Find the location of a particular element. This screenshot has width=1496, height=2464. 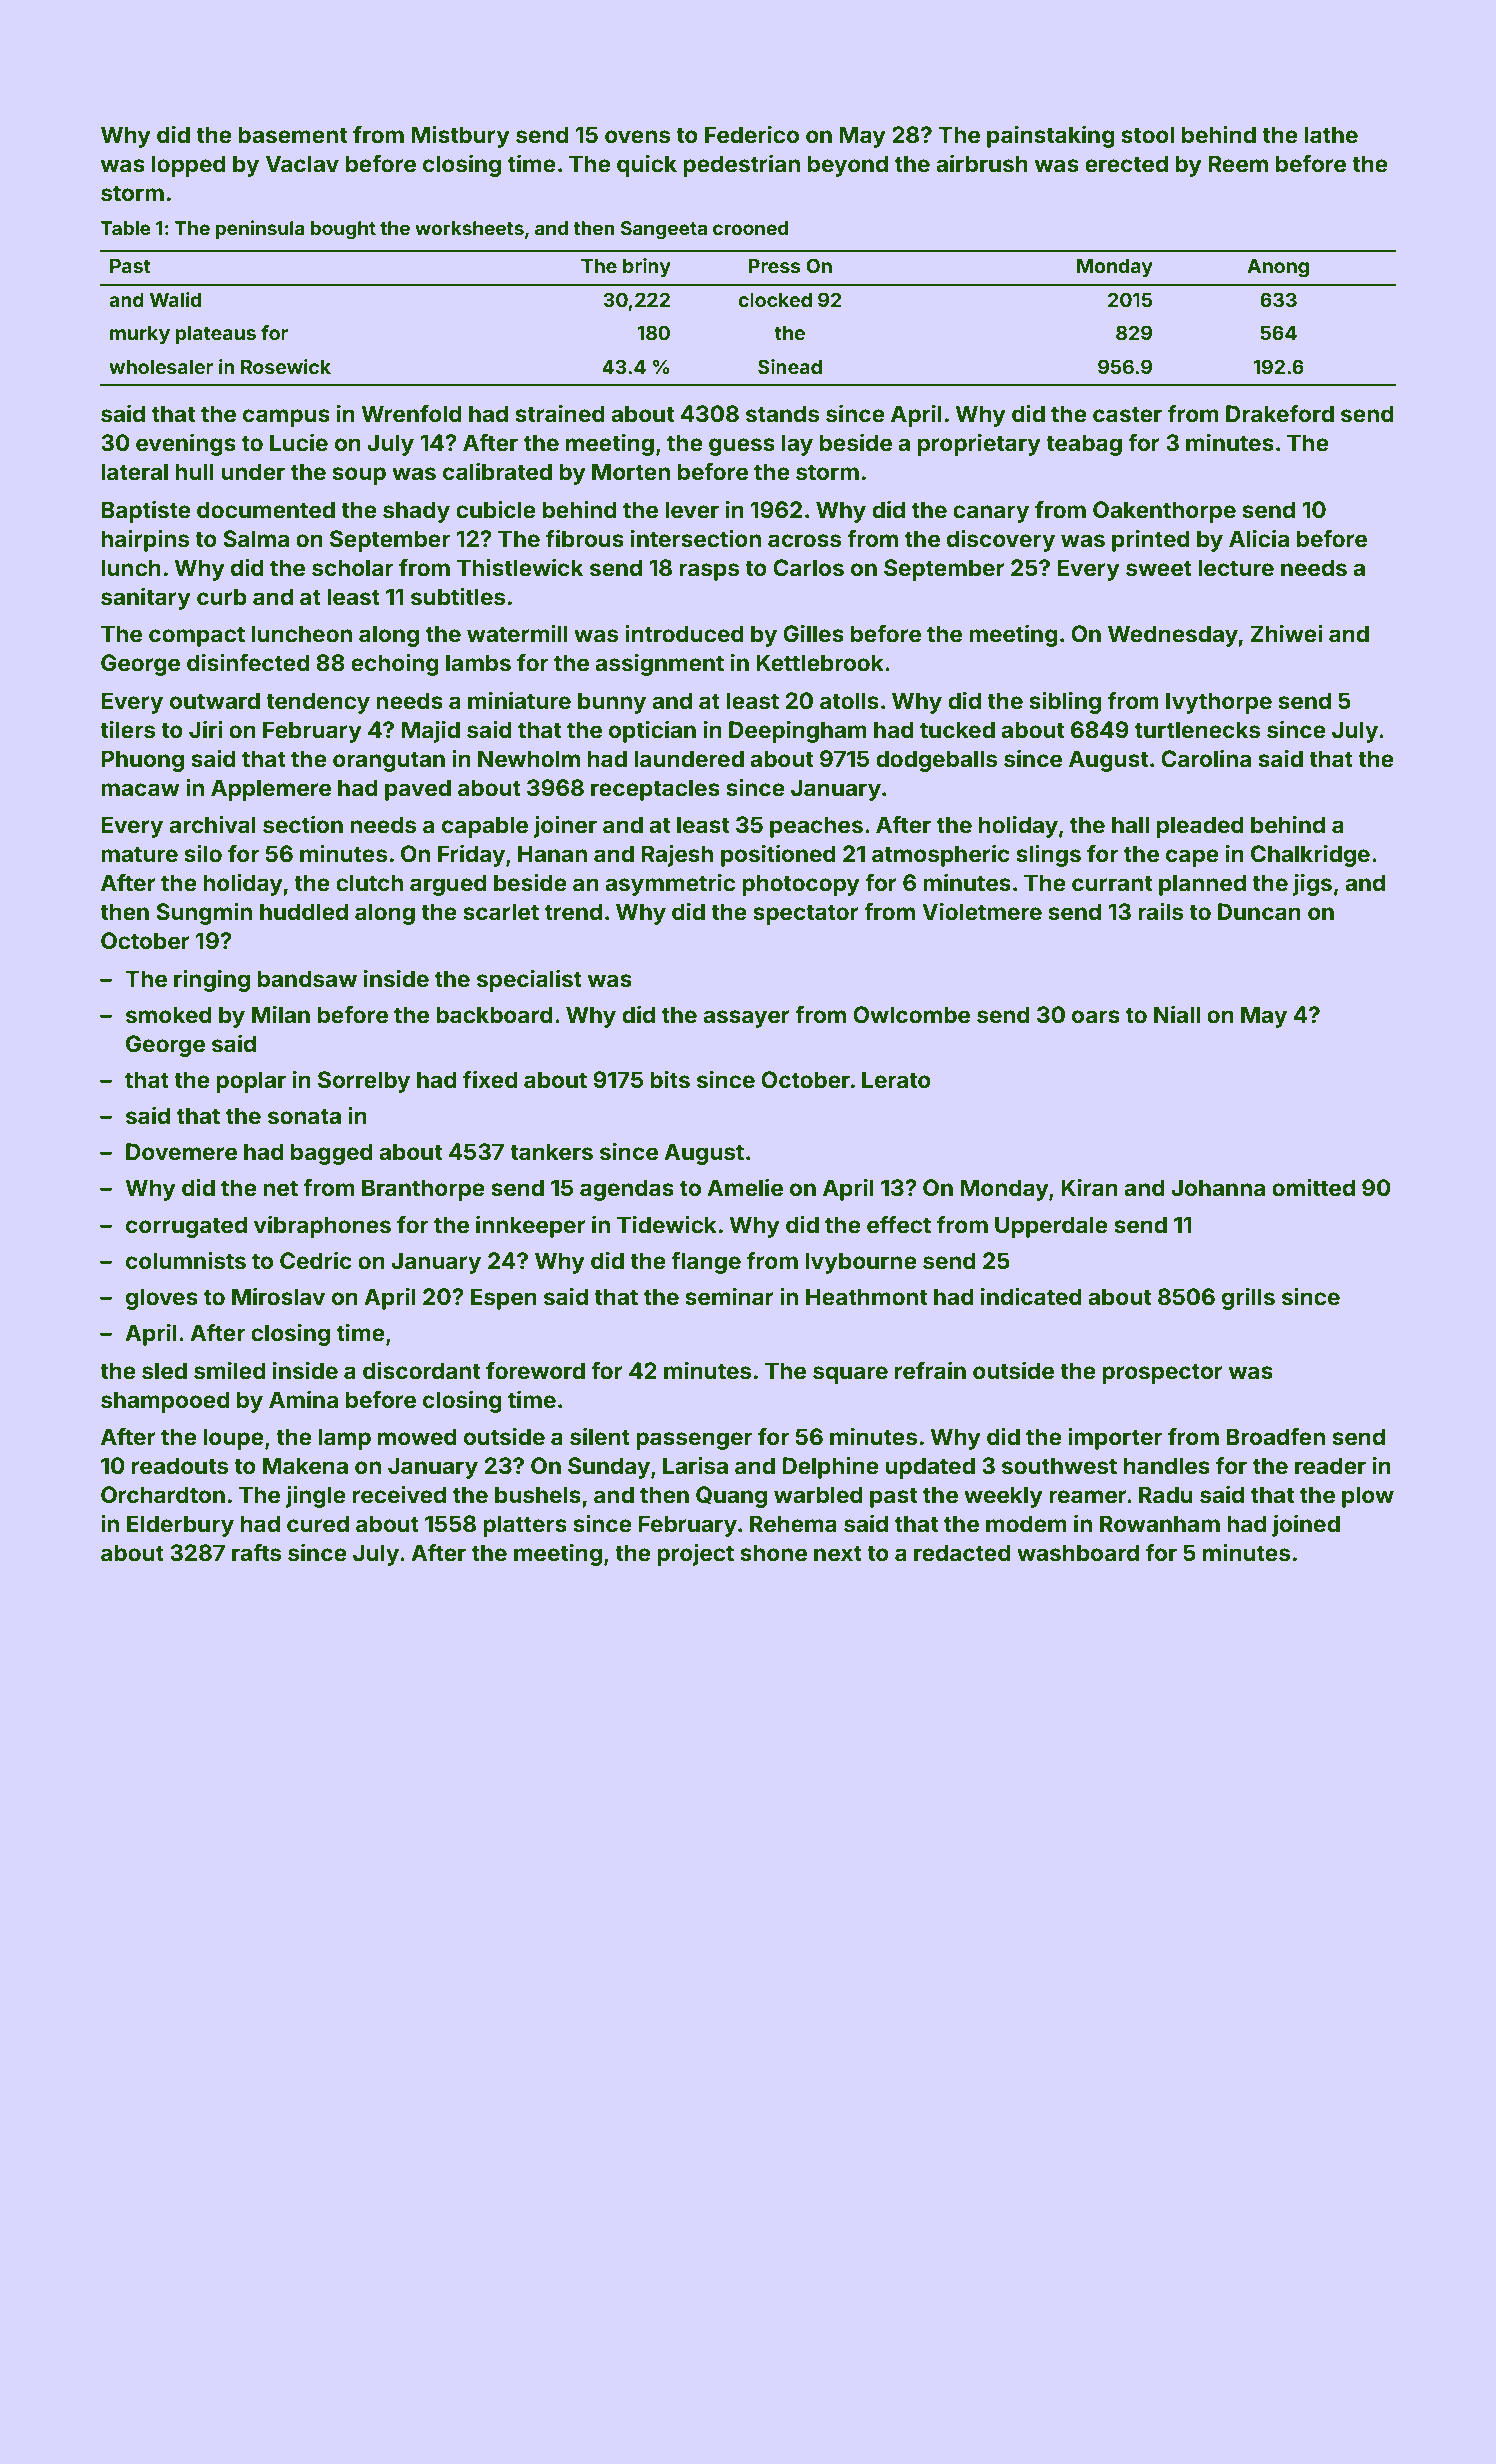

lathe is located at coordinates (1331, 135).
